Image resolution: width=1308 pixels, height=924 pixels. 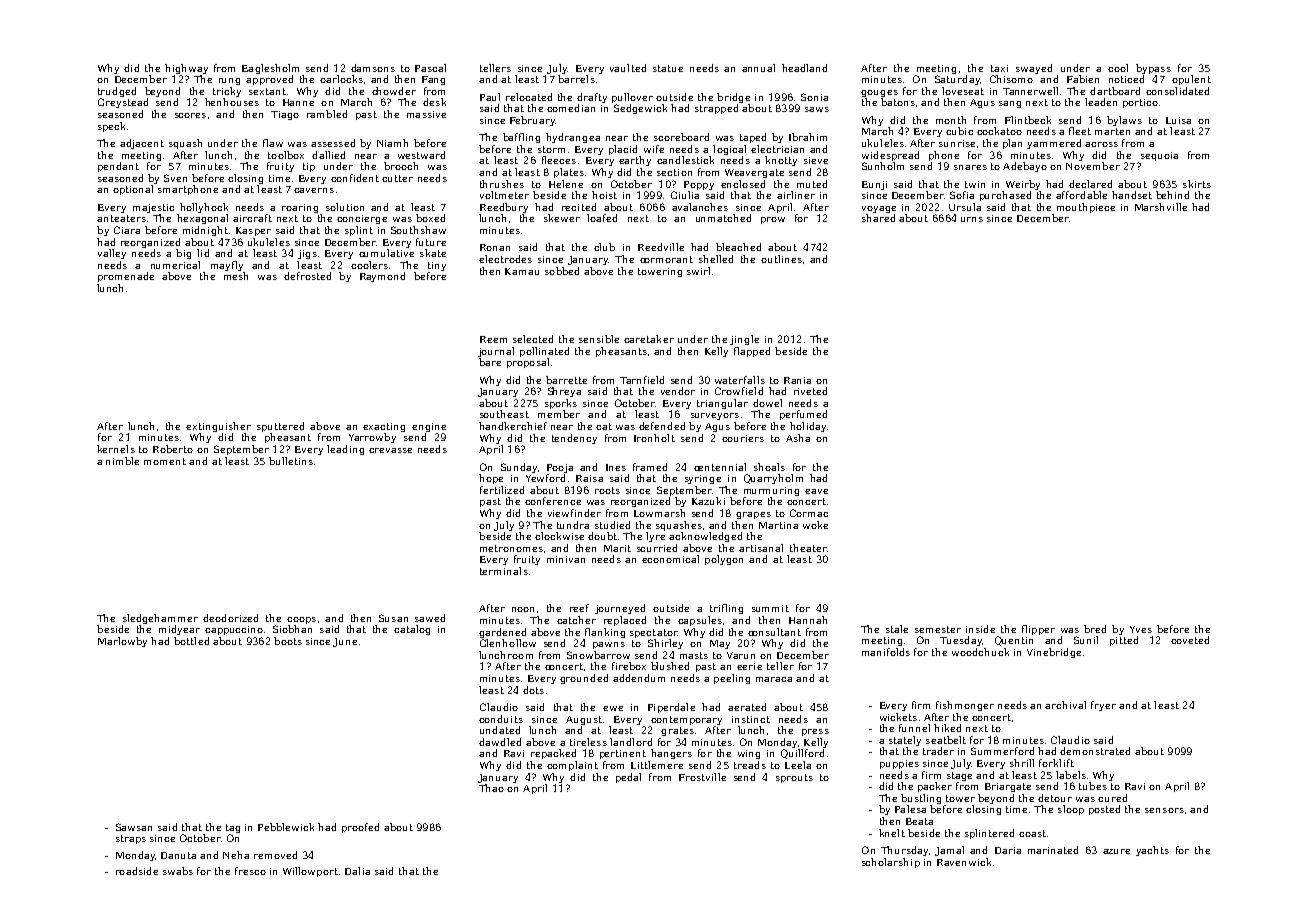 I want to click on vaulted, so click(x=628, y=68).
